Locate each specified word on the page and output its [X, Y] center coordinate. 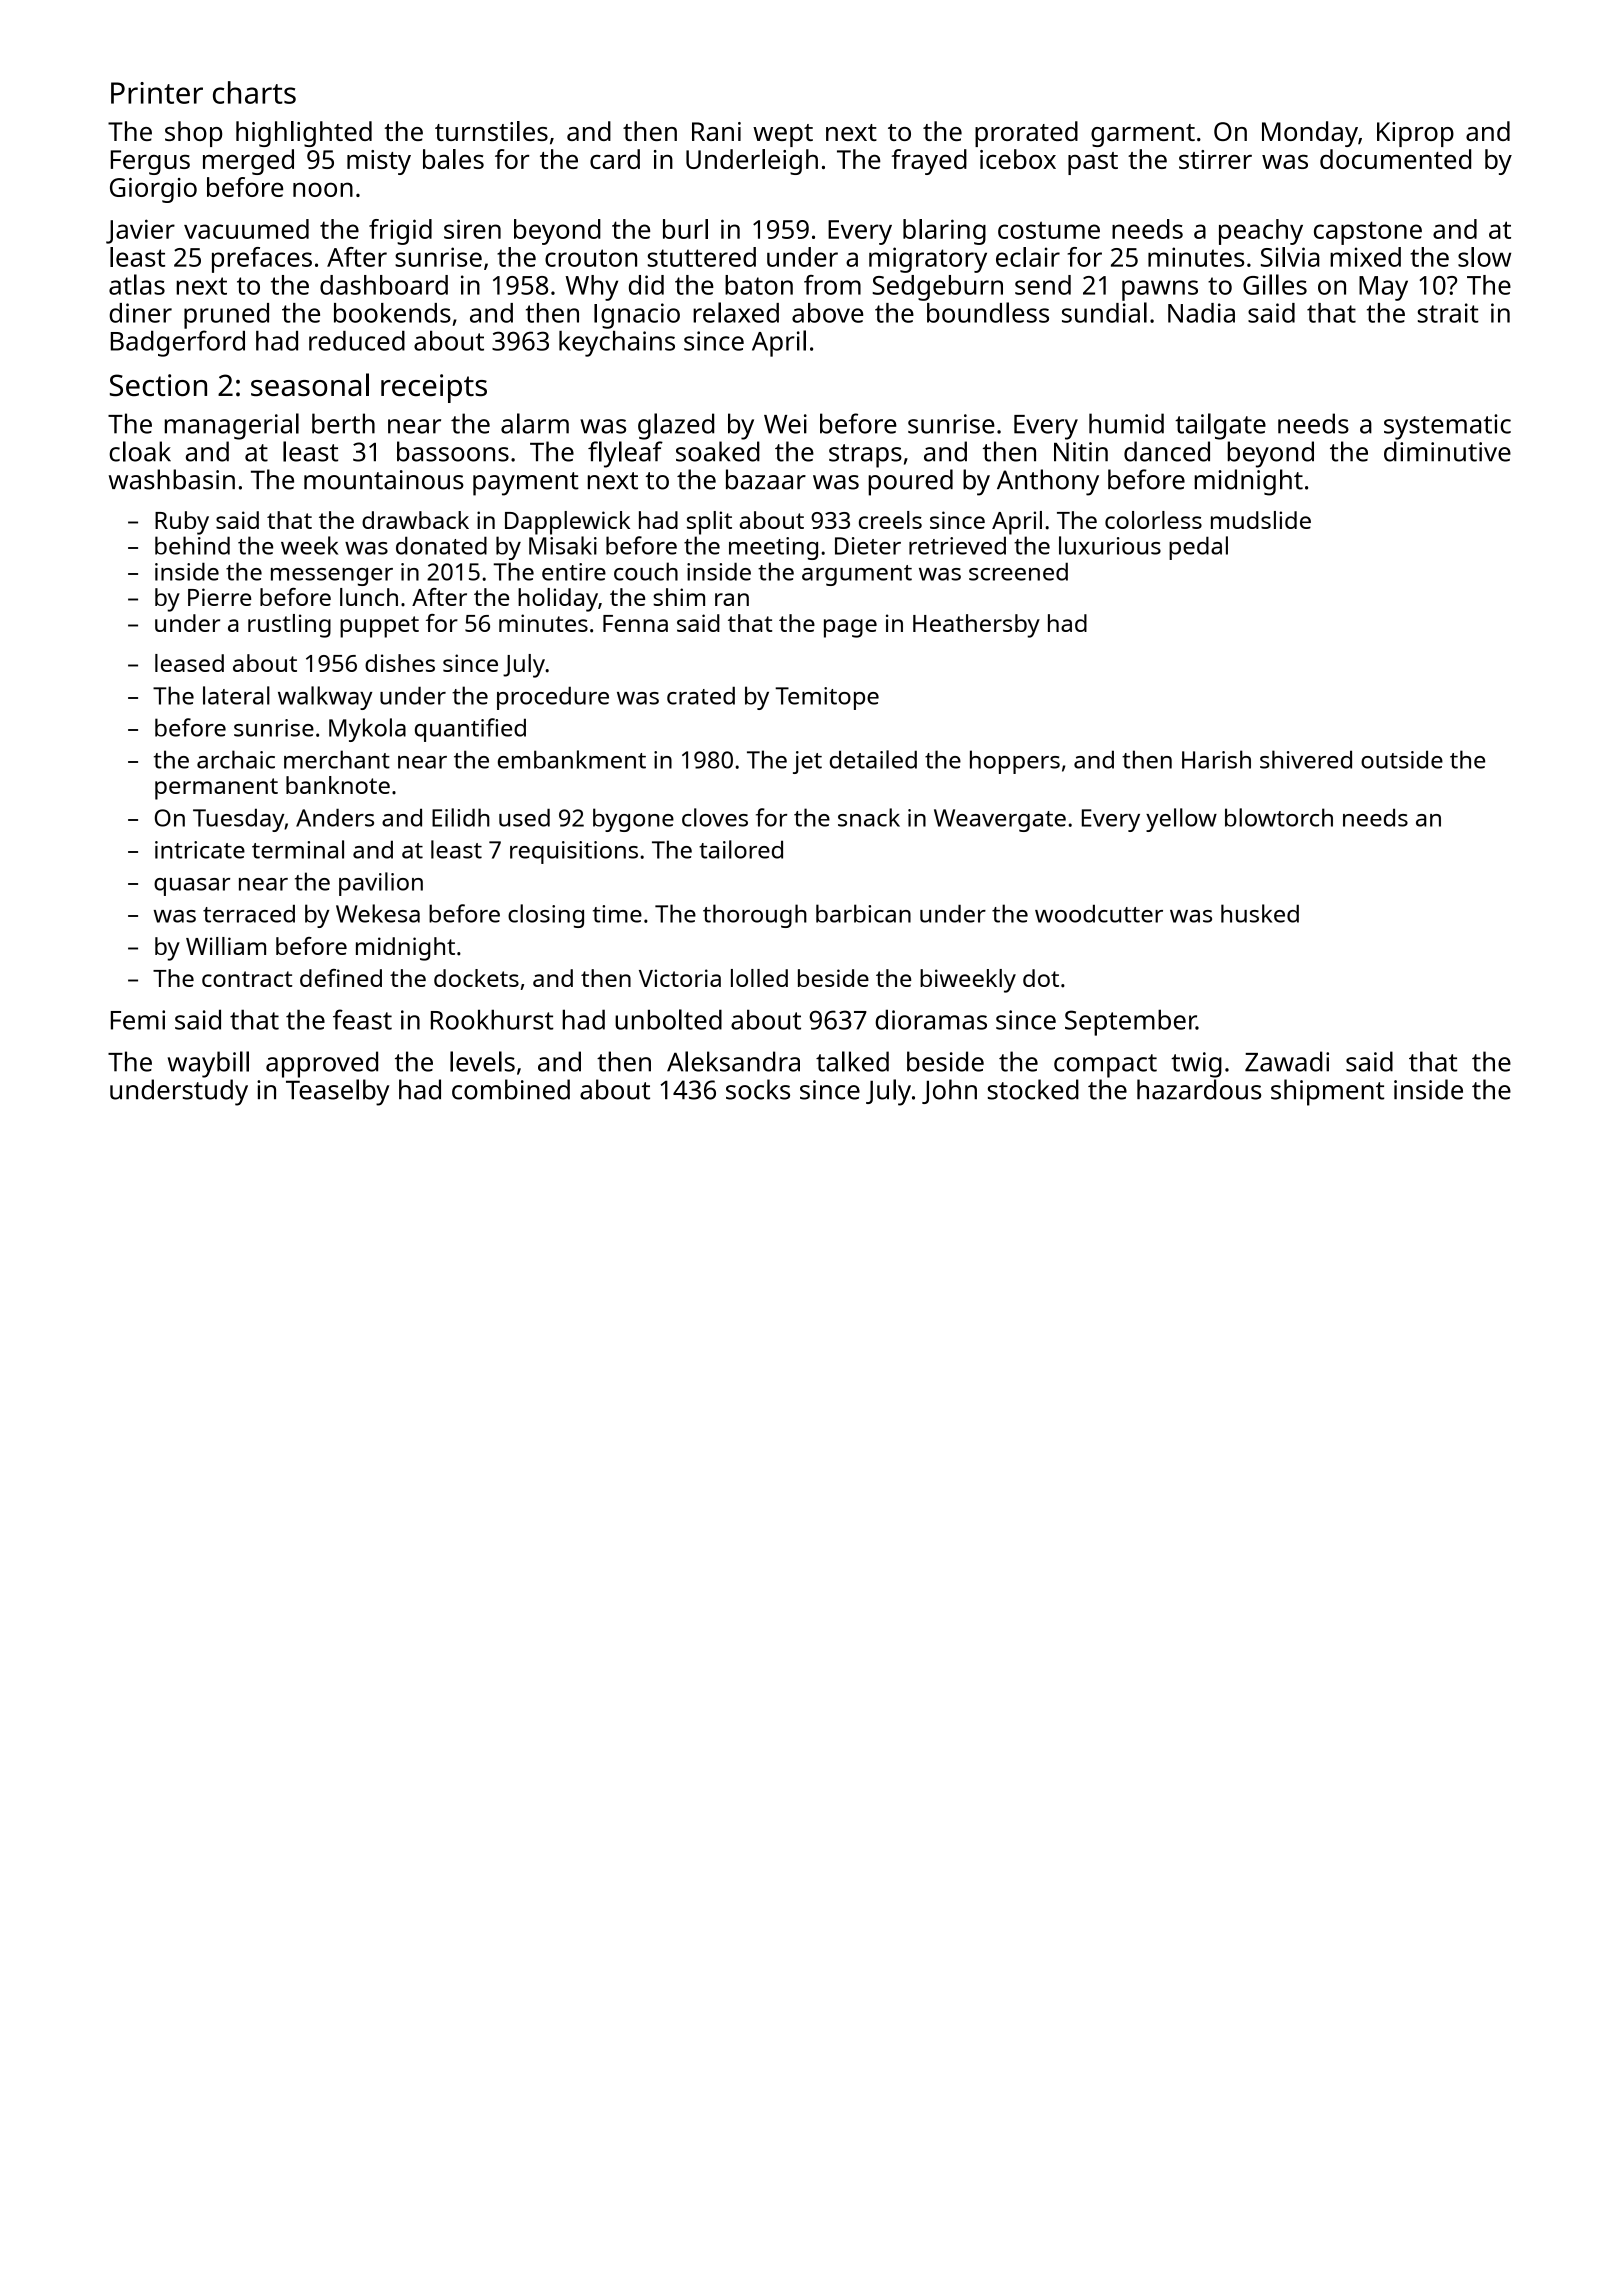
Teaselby [337, 1092]
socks [758, 1089]
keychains [617, 344]
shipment [1327, 1092]
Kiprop [1415, 134]
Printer [157, 93]
